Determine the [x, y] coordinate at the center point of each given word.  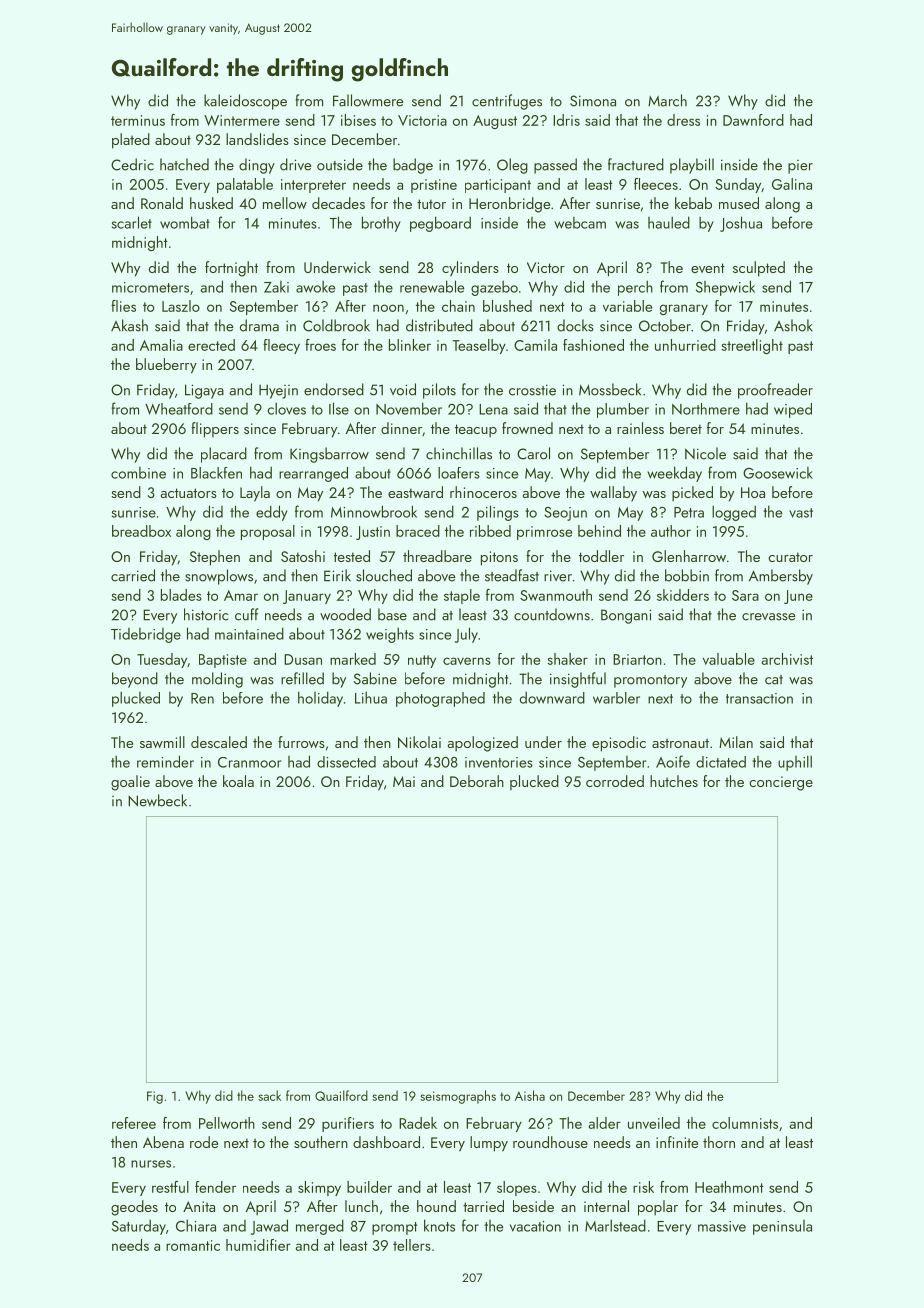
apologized [483, 744]
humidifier [258, 1245]
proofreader [775, 391]
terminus [138, 120]
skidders [683, 595]
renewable [432, 286]
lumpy [489, 1144]
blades [181, 595]
